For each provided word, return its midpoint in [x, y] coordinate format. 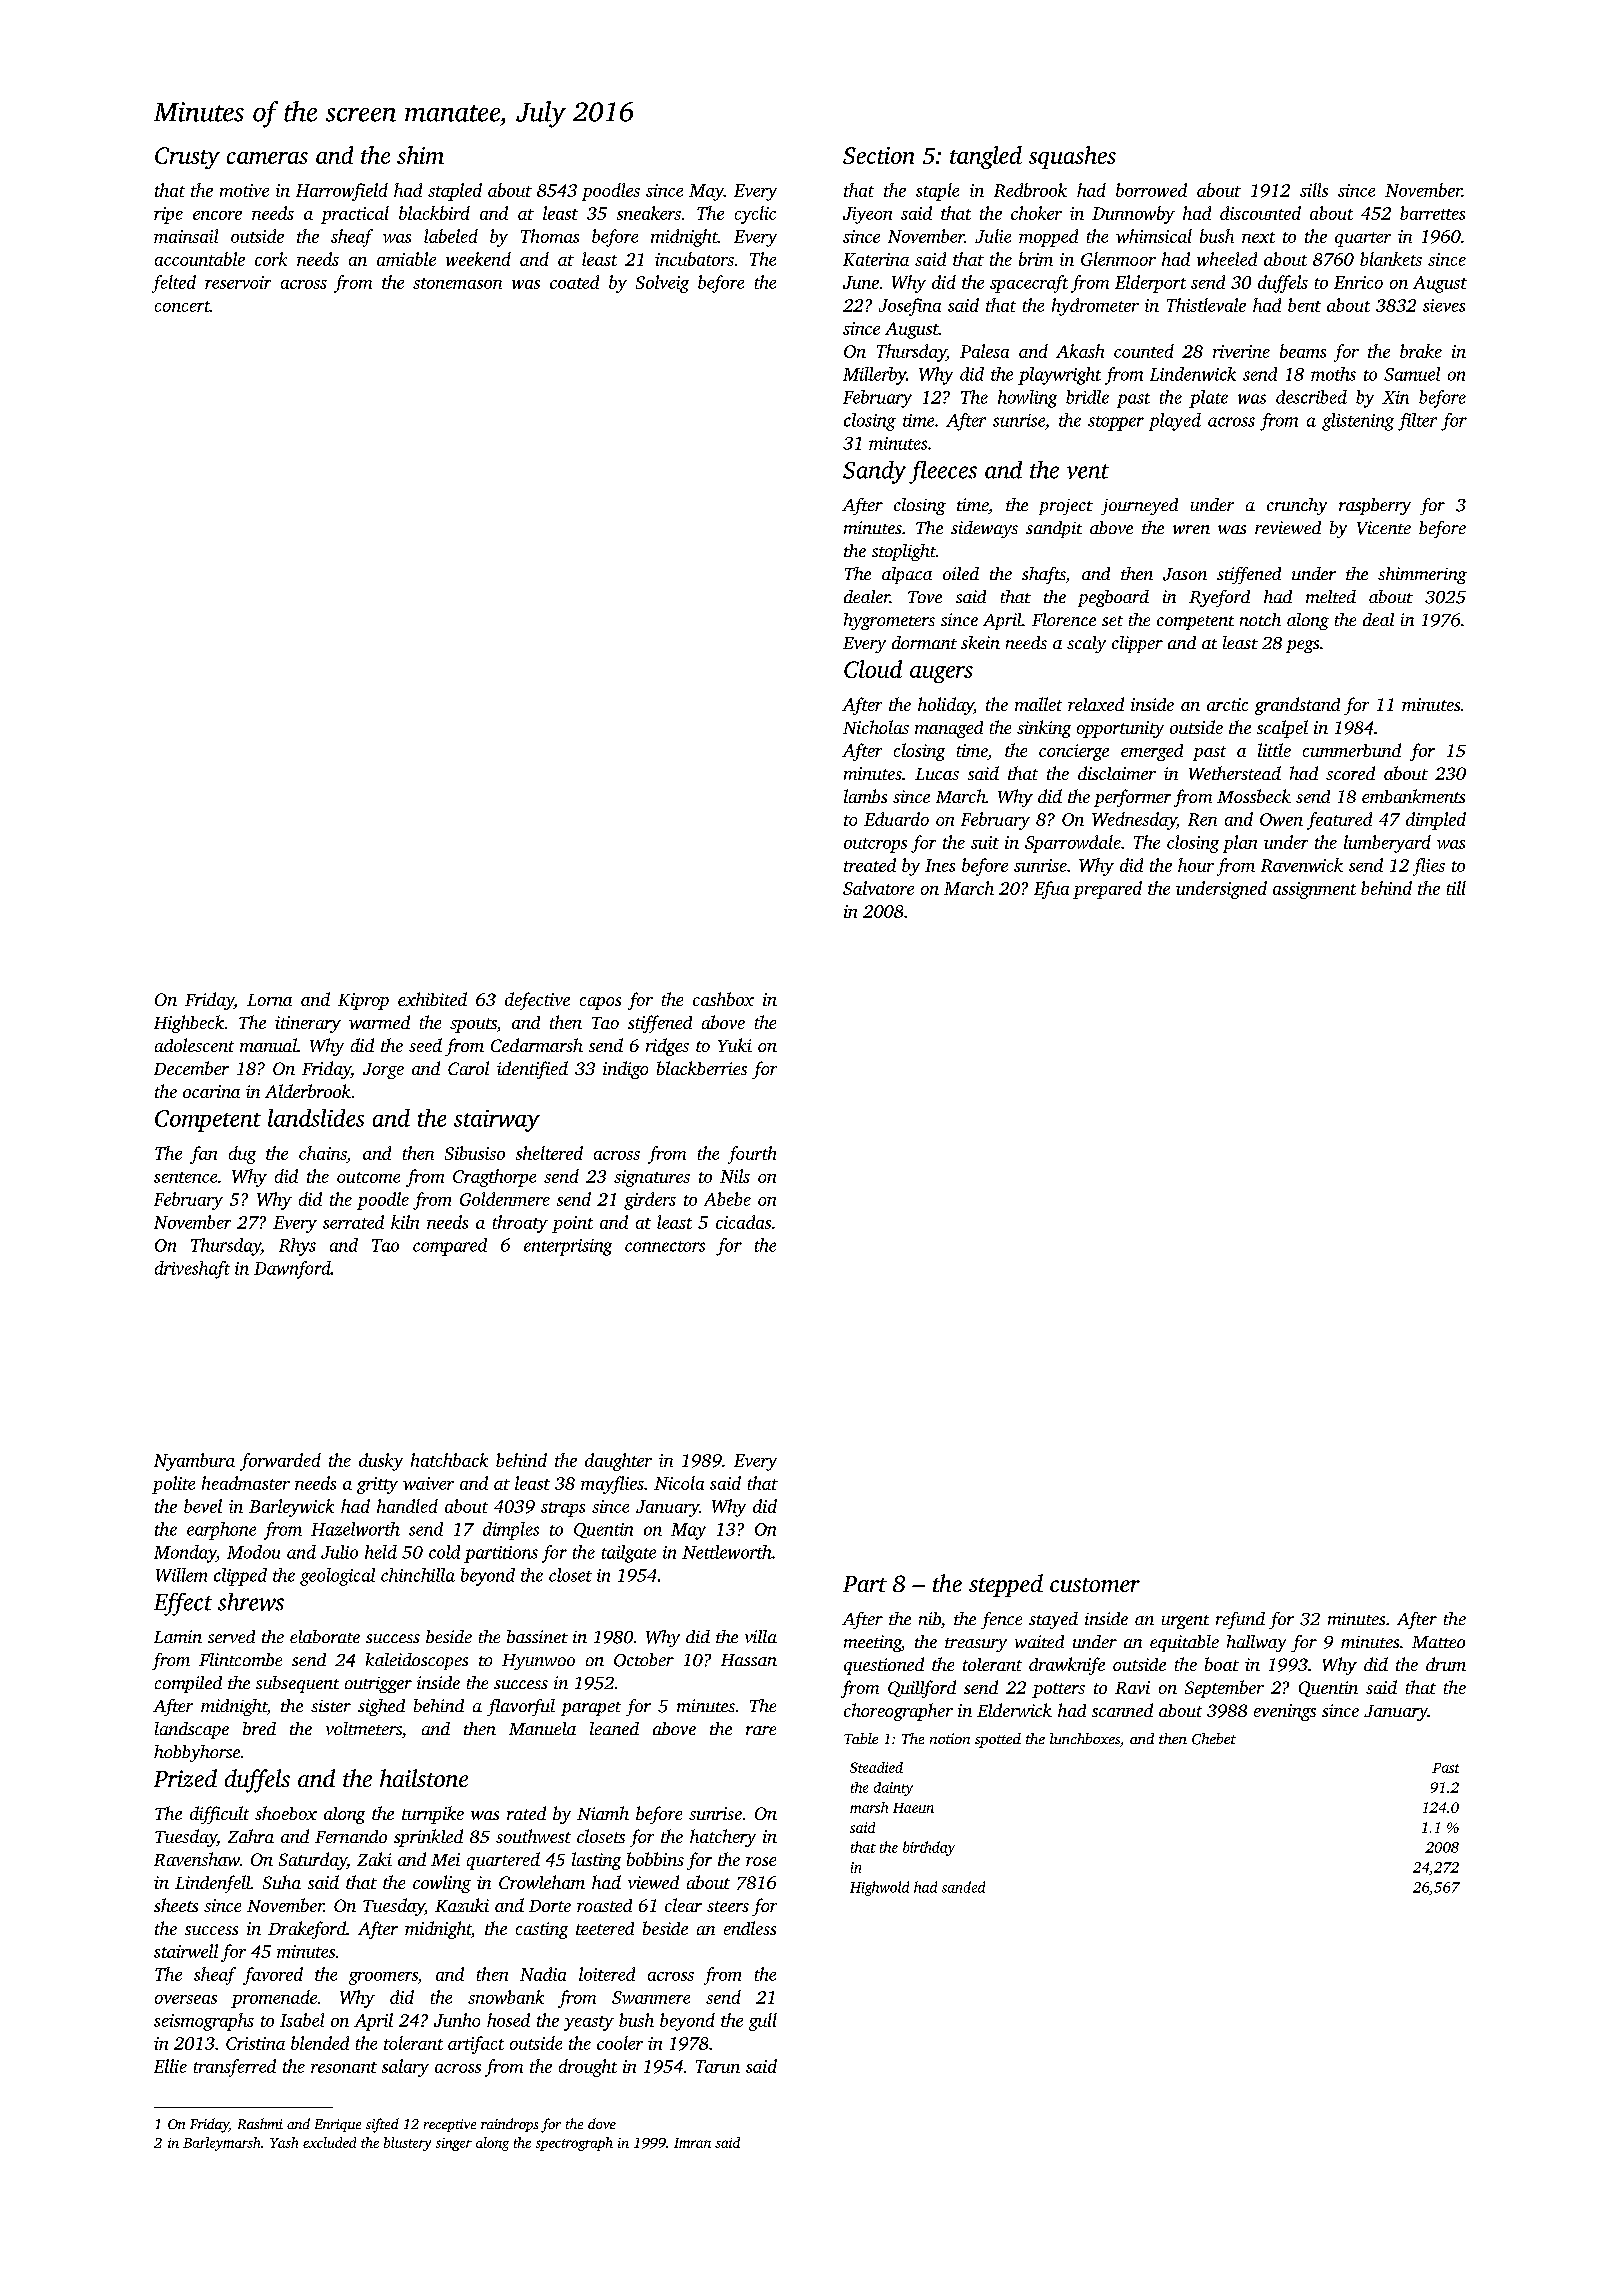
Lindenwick [1193, 374]
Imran [692, 2143]
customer [1095, 1585]
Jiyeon [867, 215]
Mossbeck [1254, 796]
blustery [407, 2144]
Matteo [1438, 1642]
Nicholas [876, 727]
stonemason [457, 283]
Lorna [269, 1000]
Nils [735, 1176]
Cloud [873, 669]
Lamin [178, 1636]
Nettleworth [727, 1552]
